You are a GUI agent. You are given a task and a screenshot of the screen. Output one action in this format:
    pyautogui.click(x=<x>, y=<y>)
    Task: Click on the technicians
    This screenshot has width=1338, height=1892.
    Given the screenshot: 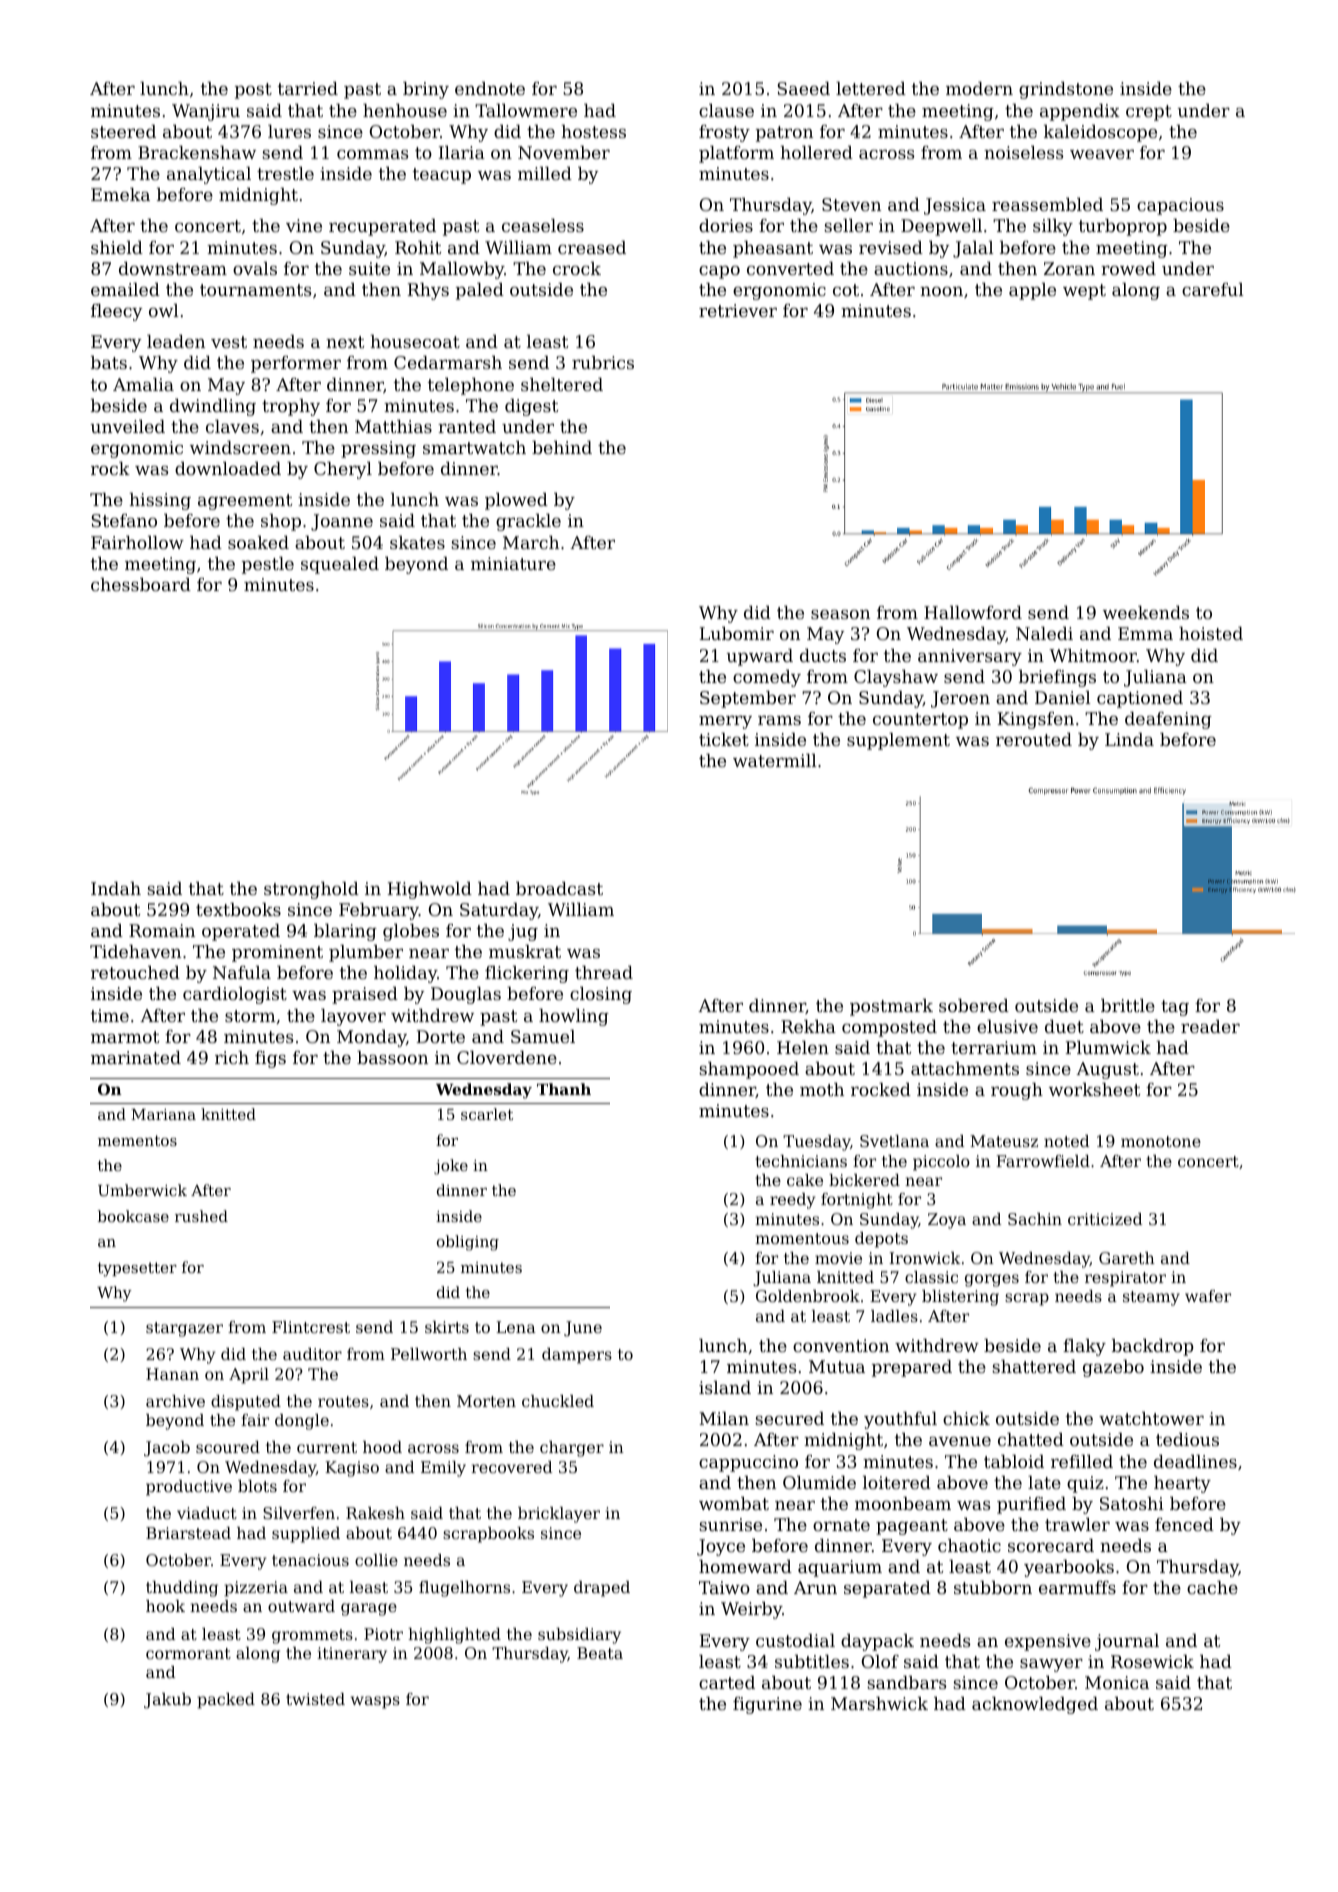 What is the action you would take?
    pyautogui.click(x=801, y=1161)
